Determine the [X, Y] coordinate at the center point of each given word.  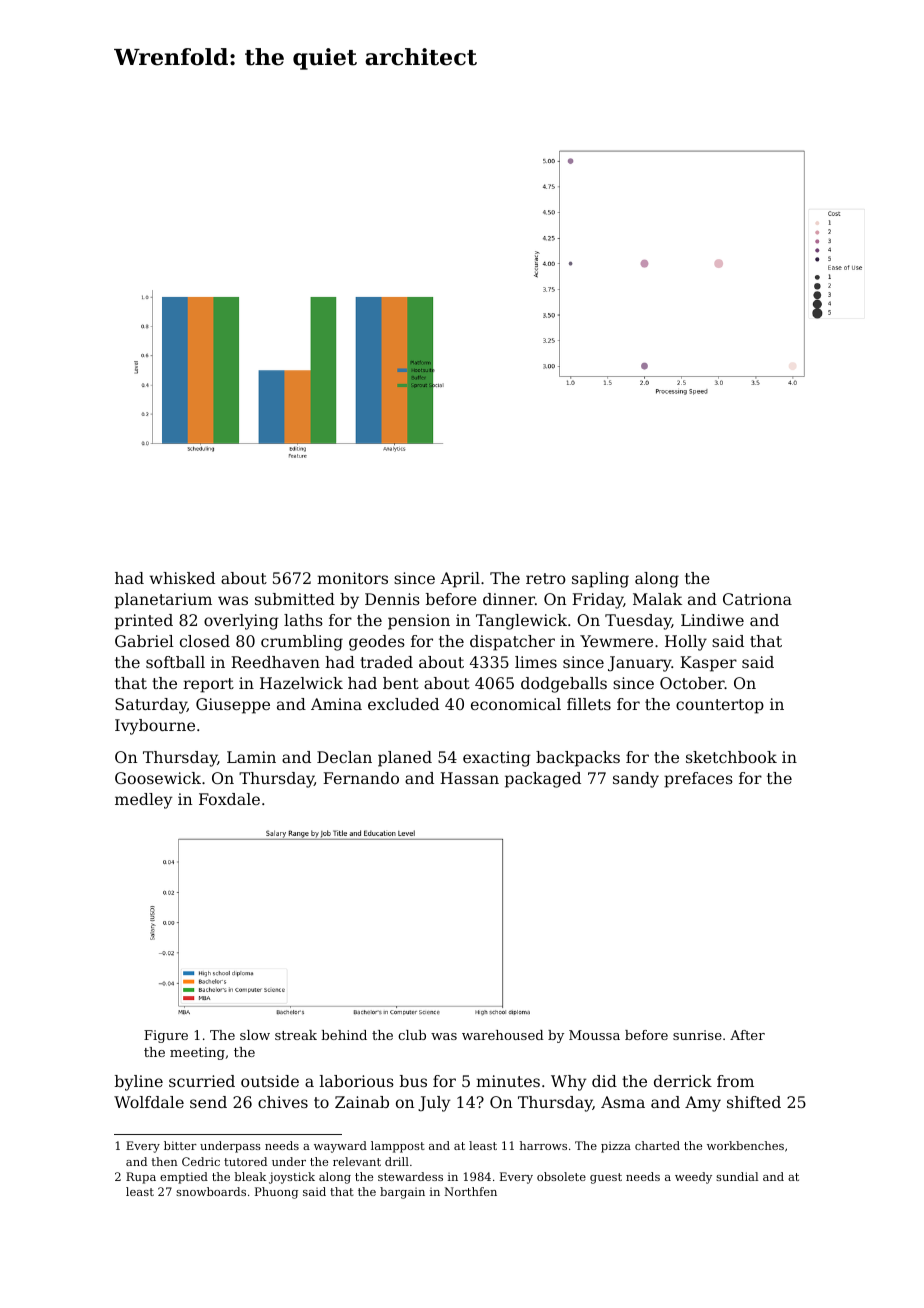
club [412, 1035]
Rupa [141, 1178]
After [747, 1035]
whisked [182, 578]
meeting [197, 1053]
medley [144, 801]
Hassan [469, 778]
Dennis [392, 599]
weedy [693, 1178]
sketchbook [731, 757]
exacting [497, 759]
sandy [636, 780]
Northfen [470, 1191]
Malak [657, 599]
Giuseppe [233, 706]
